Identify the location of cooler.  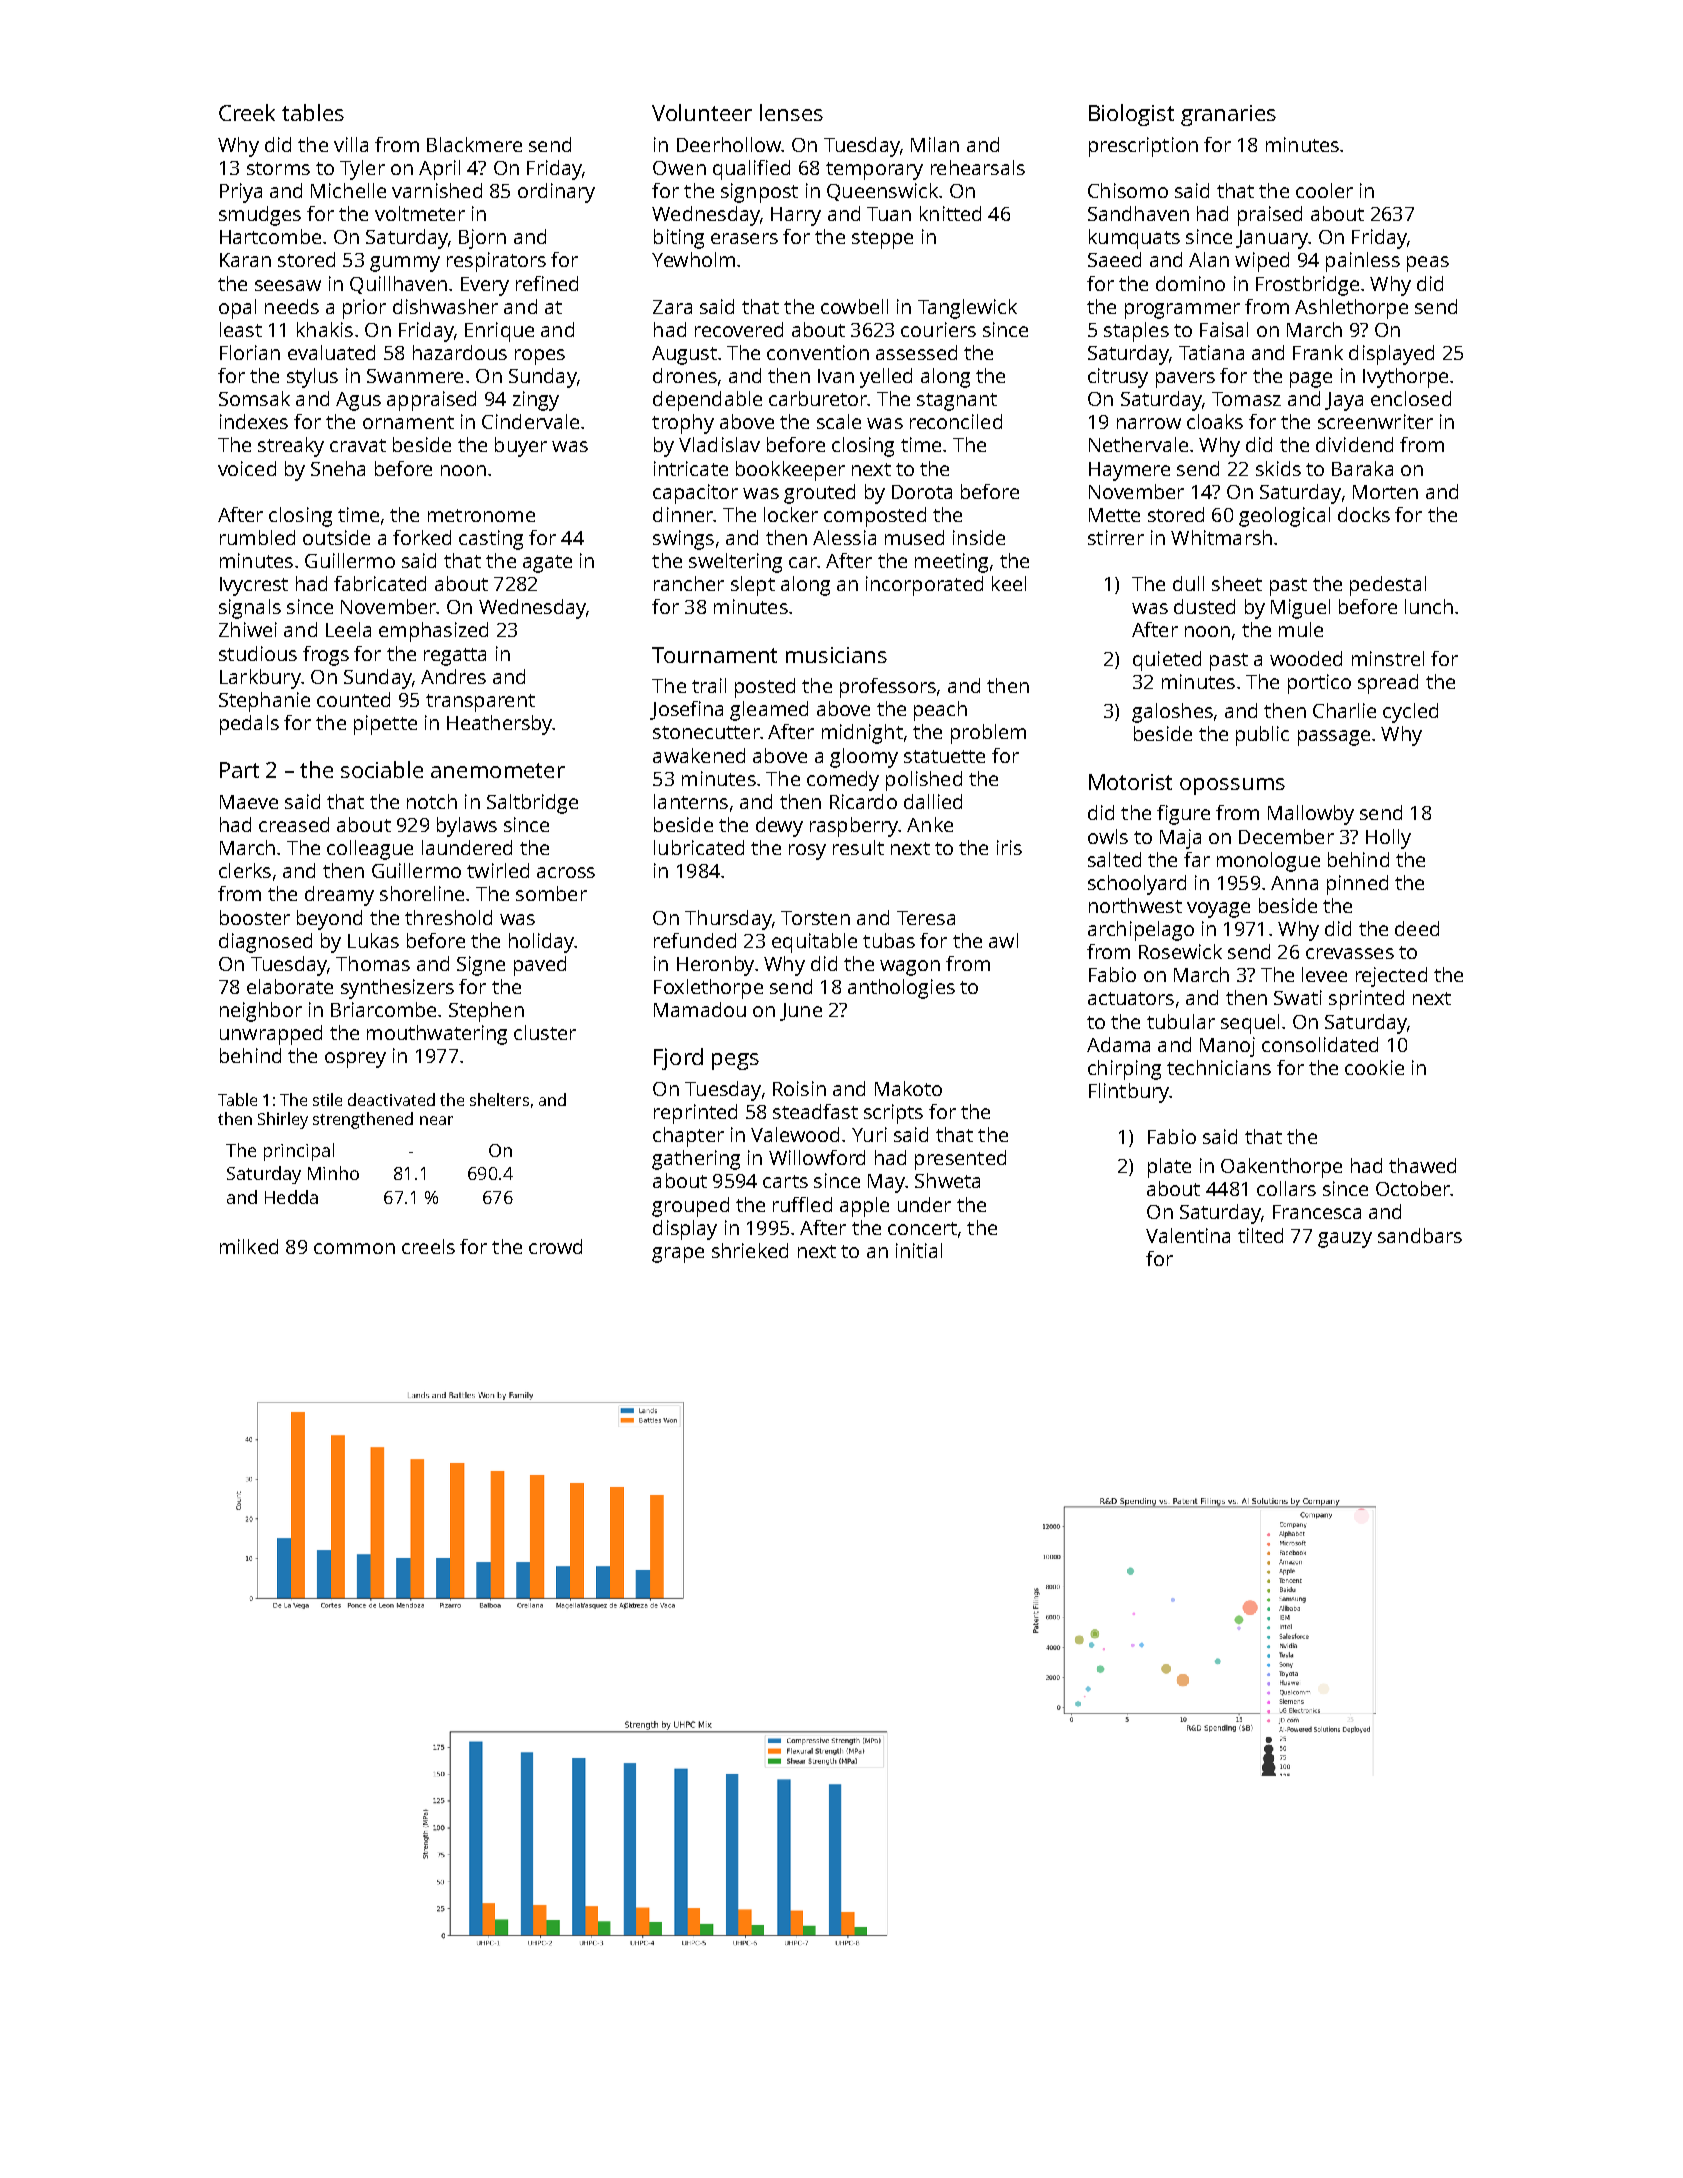
(1324, 190).
